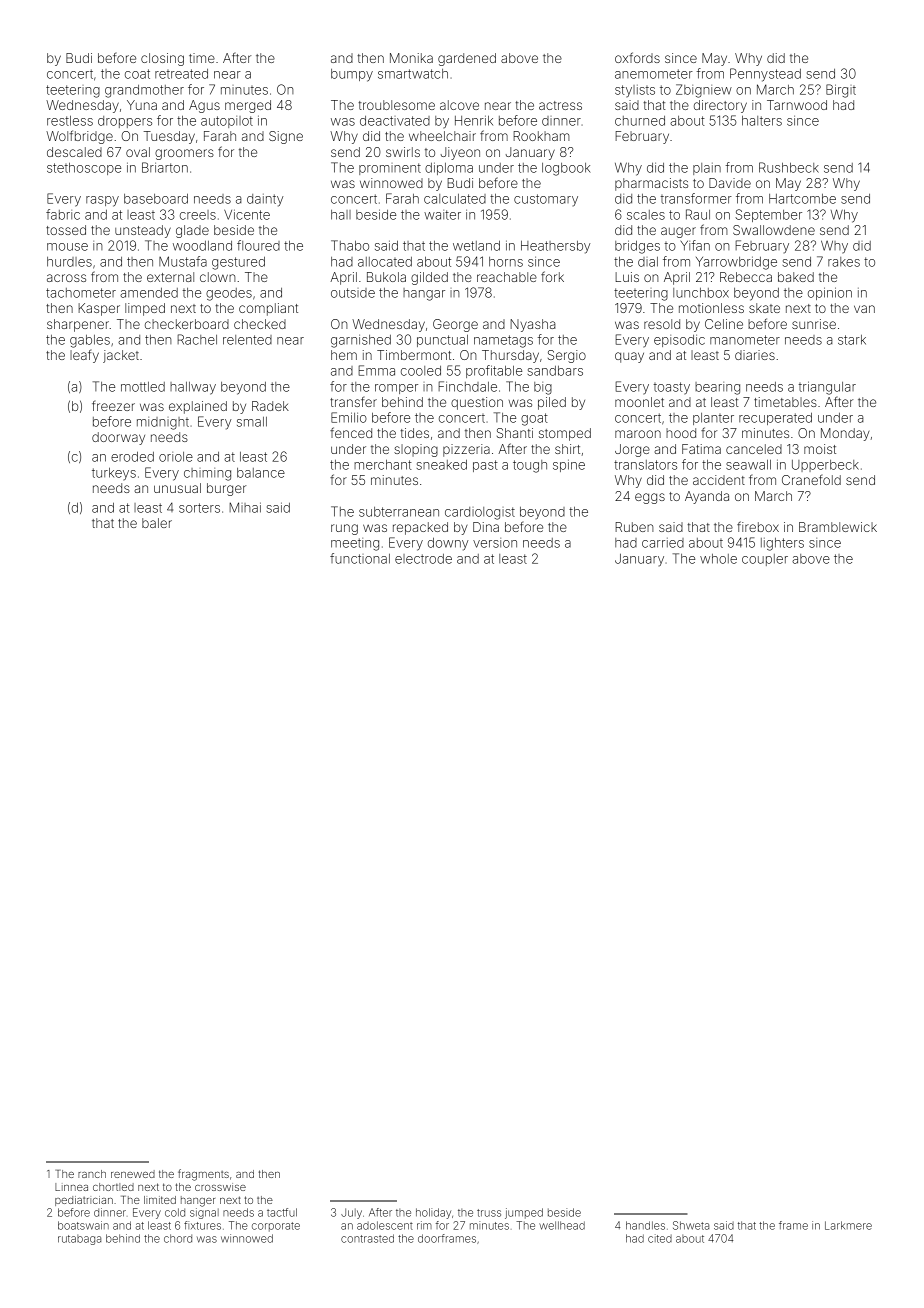 Image resolution: width=924 pixels, height=1308 pixels. I want to click on Heathersby, so click(555, 247).
